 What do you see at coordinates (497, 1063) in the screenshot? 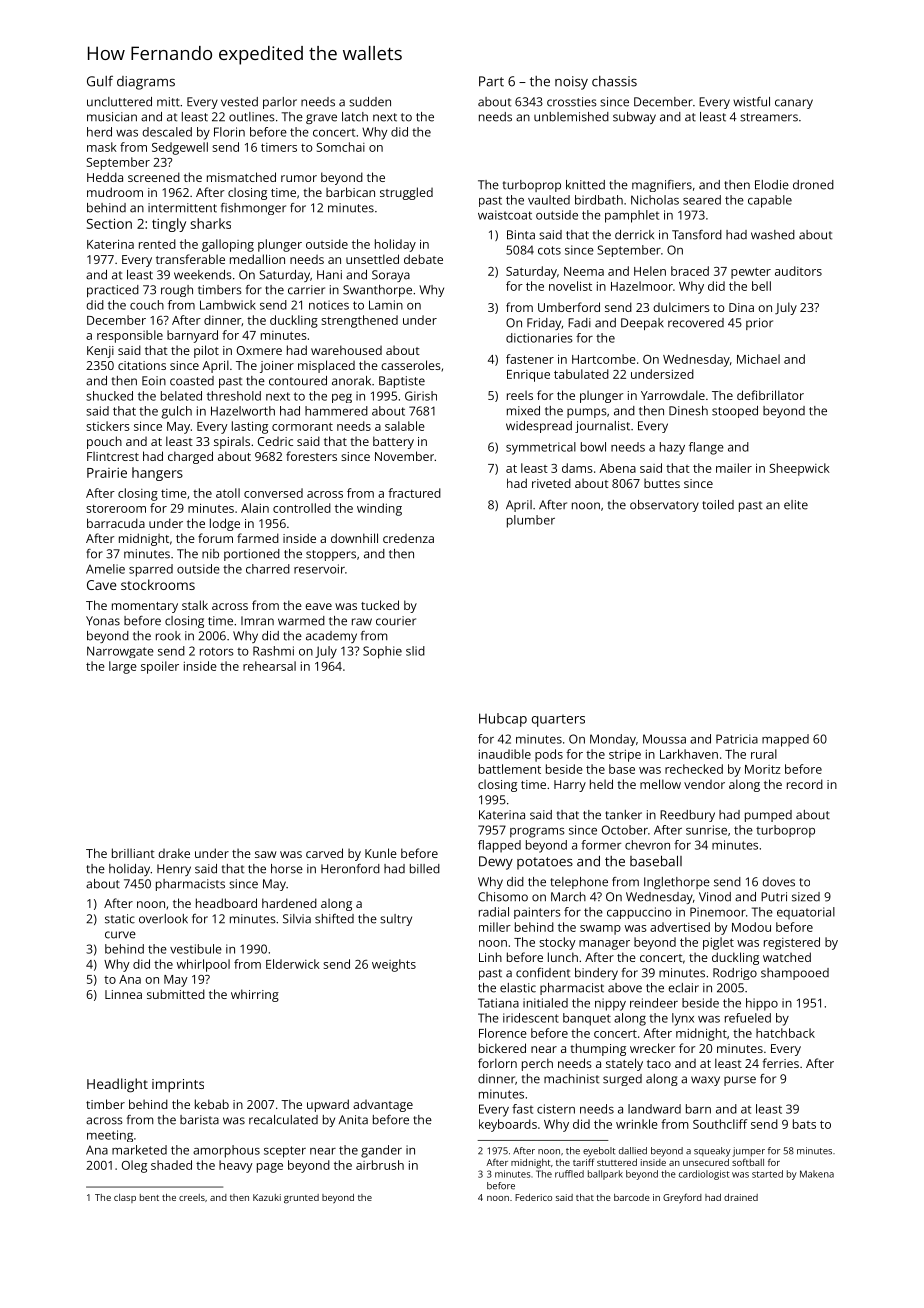
I see `forlorn` at bounding box center [497, 1063].
